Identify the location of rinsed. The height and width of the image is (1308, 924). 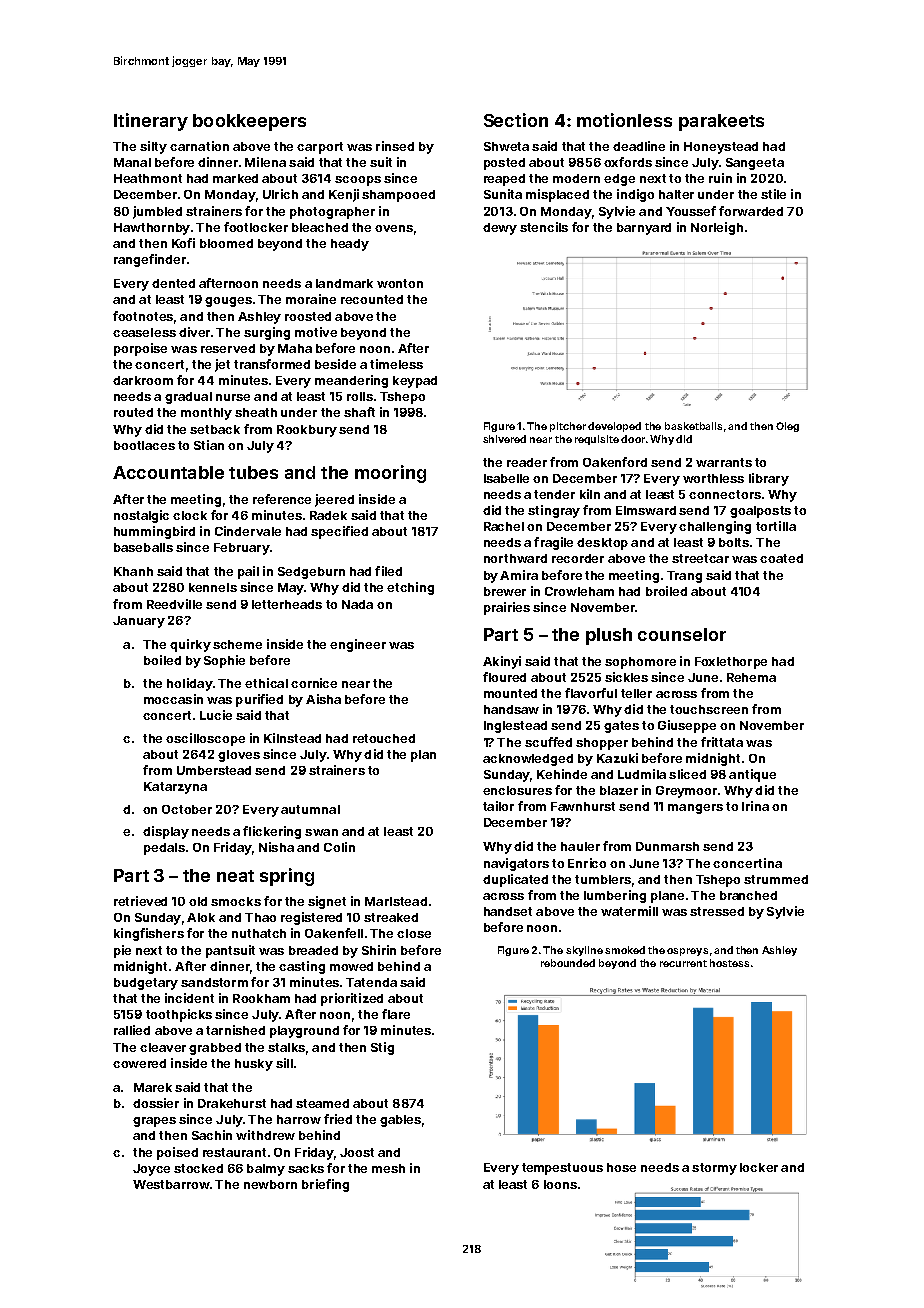
(395, 146).
